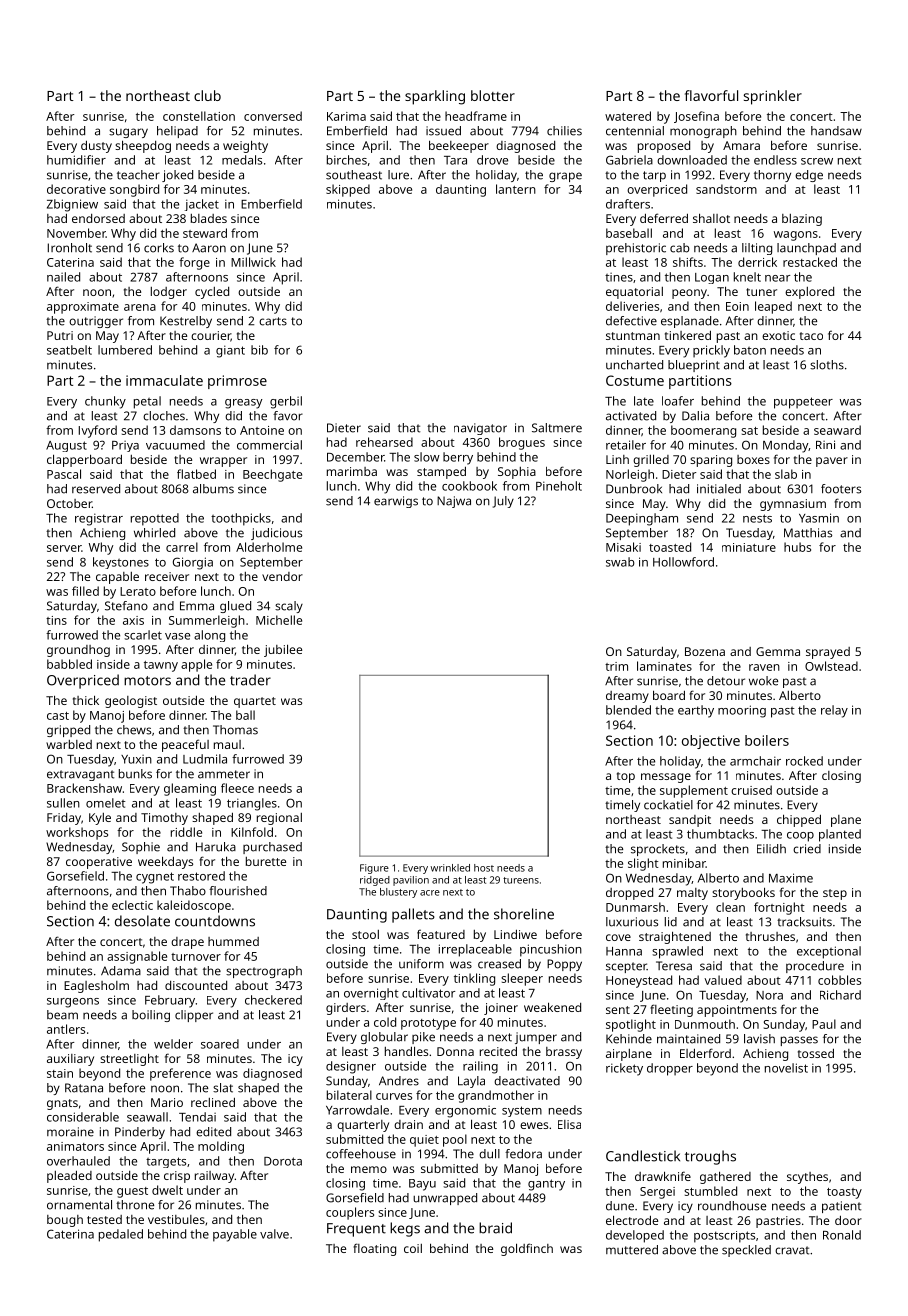 This document has height=1316, width=908. I want to click on dusty, so click(96, 146).
